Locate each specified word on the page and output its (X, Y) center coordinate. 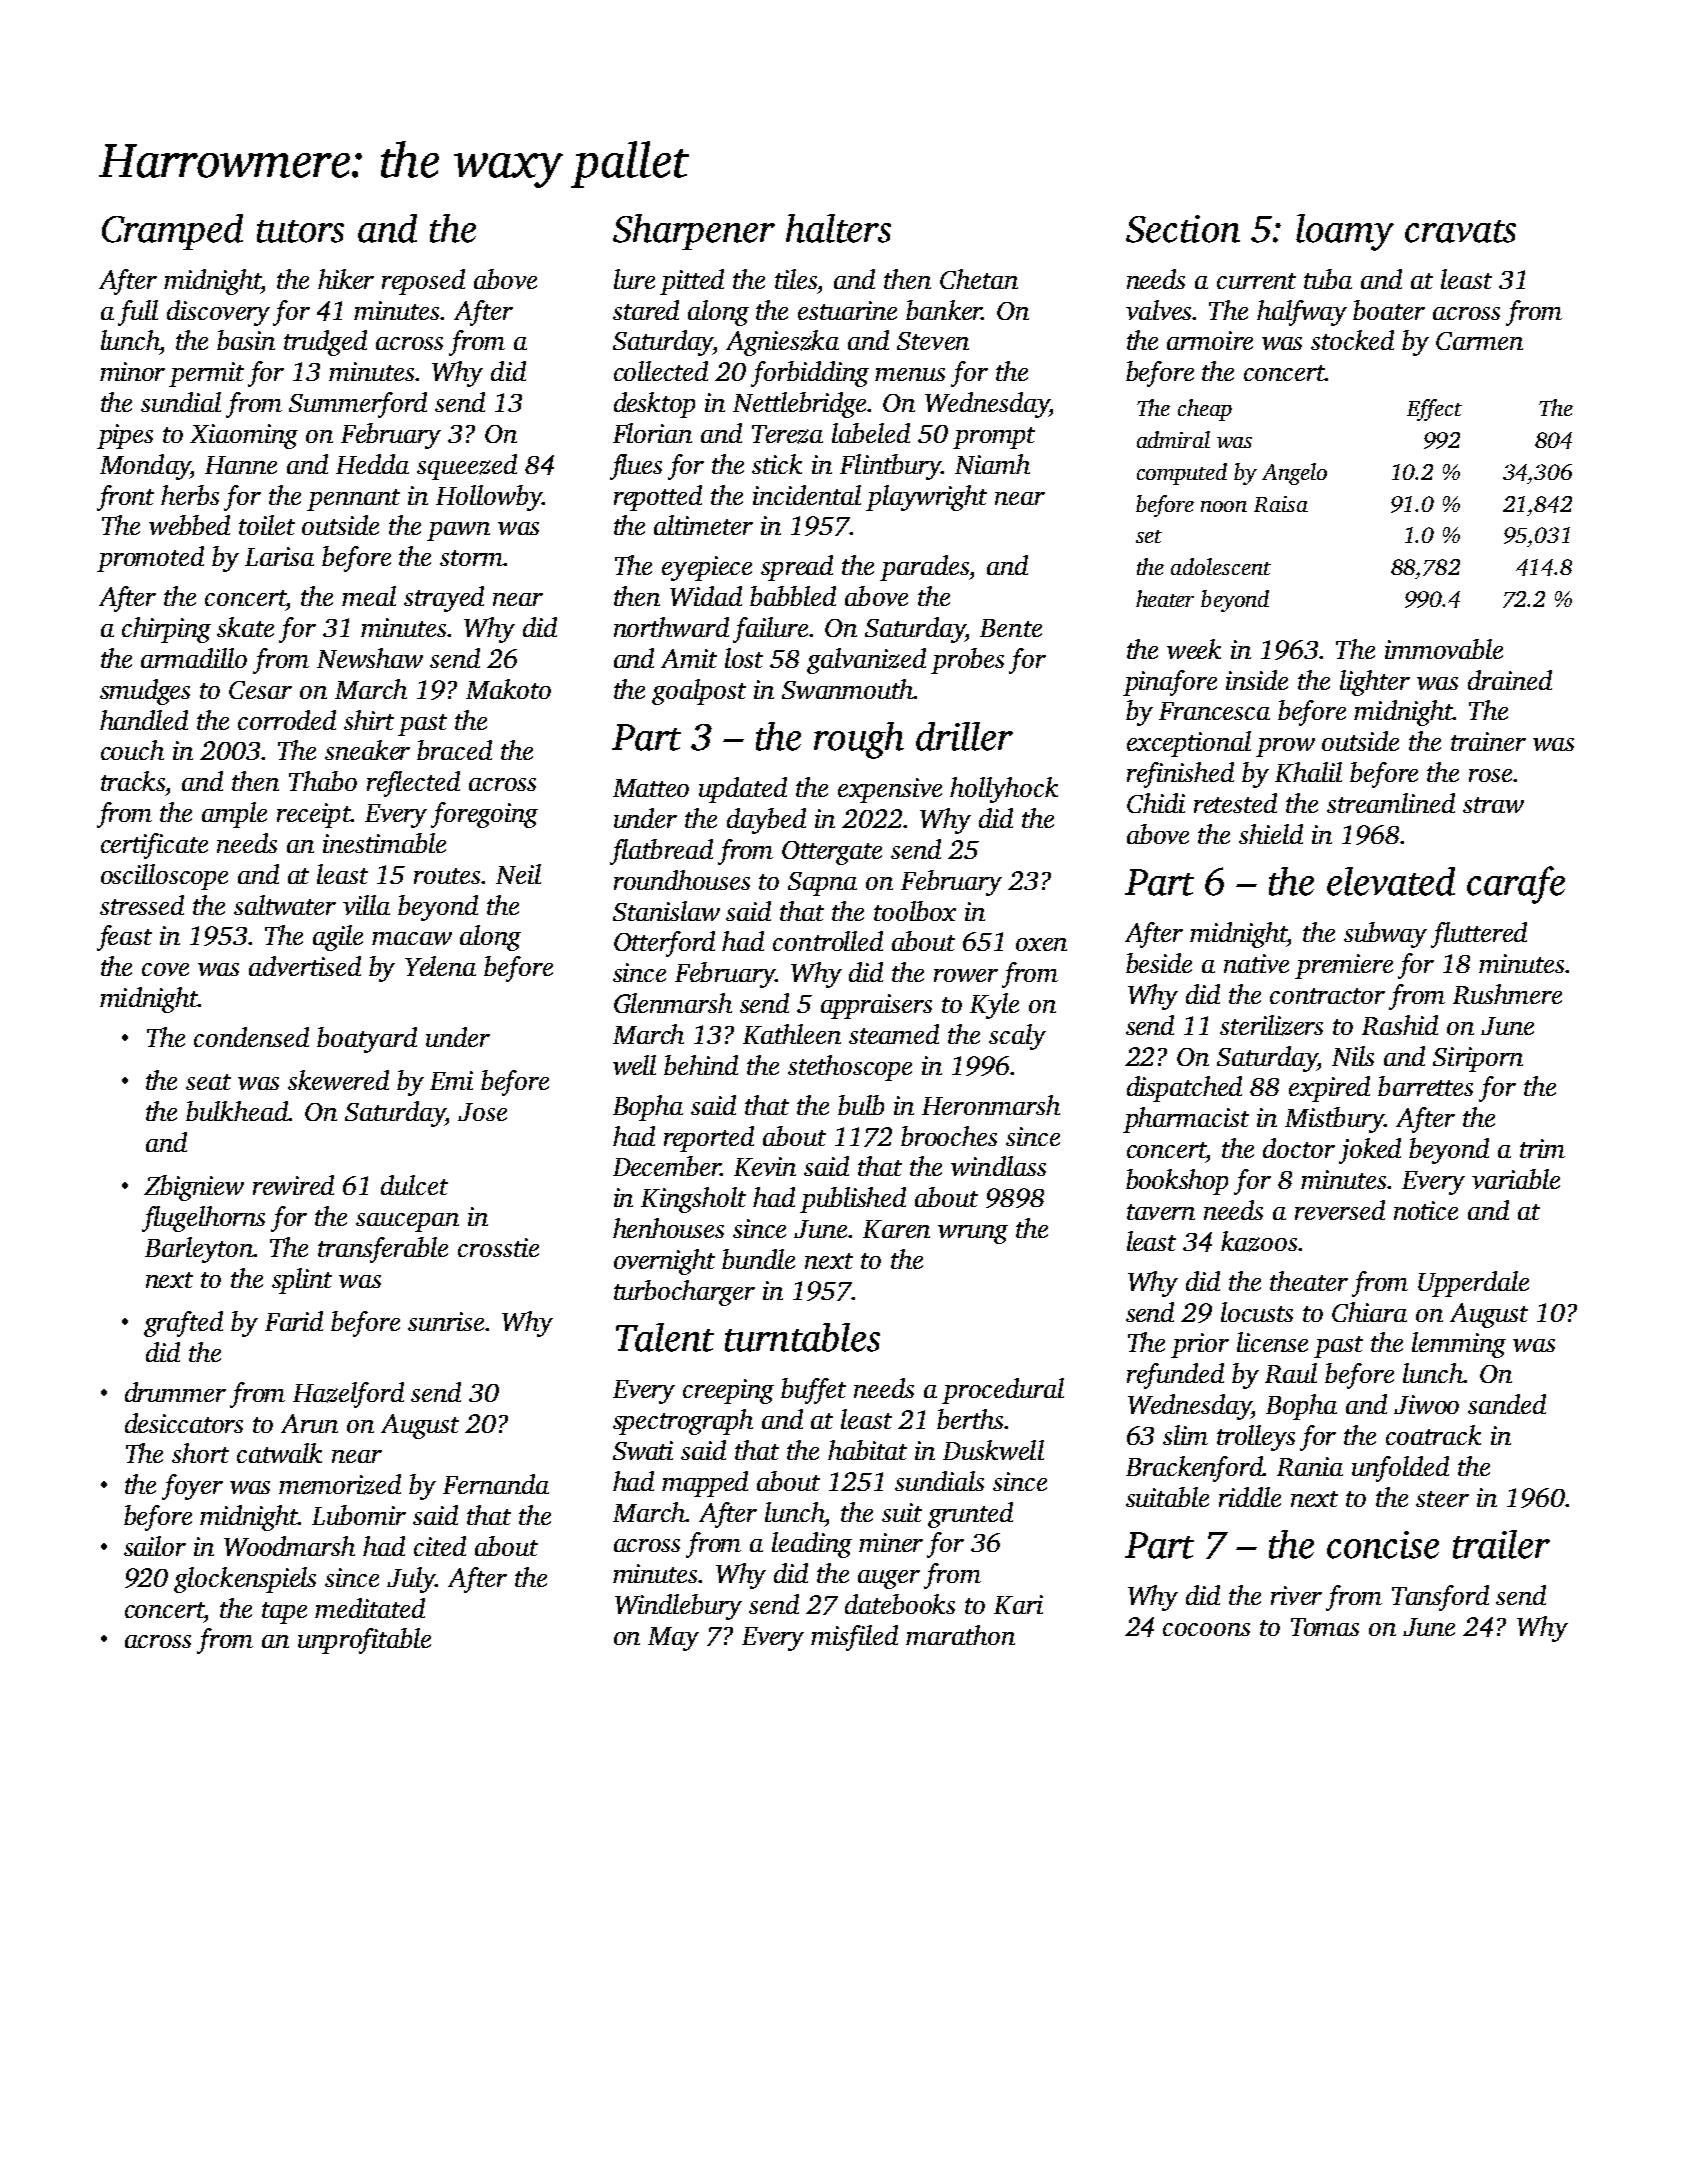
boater (1389, 310)
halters (838, 228)
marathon (960, 1635)
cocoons (1206, 1629)
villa (366, 905)
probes (967, 661)
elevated (1391, 881)
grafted (183, 1324)
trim (1542, 1148)
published (853, 1200)
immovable (1444, 649)
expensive (890, 790)
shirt (369, 720)
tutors (300, 231)
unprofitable (364, 1641)
